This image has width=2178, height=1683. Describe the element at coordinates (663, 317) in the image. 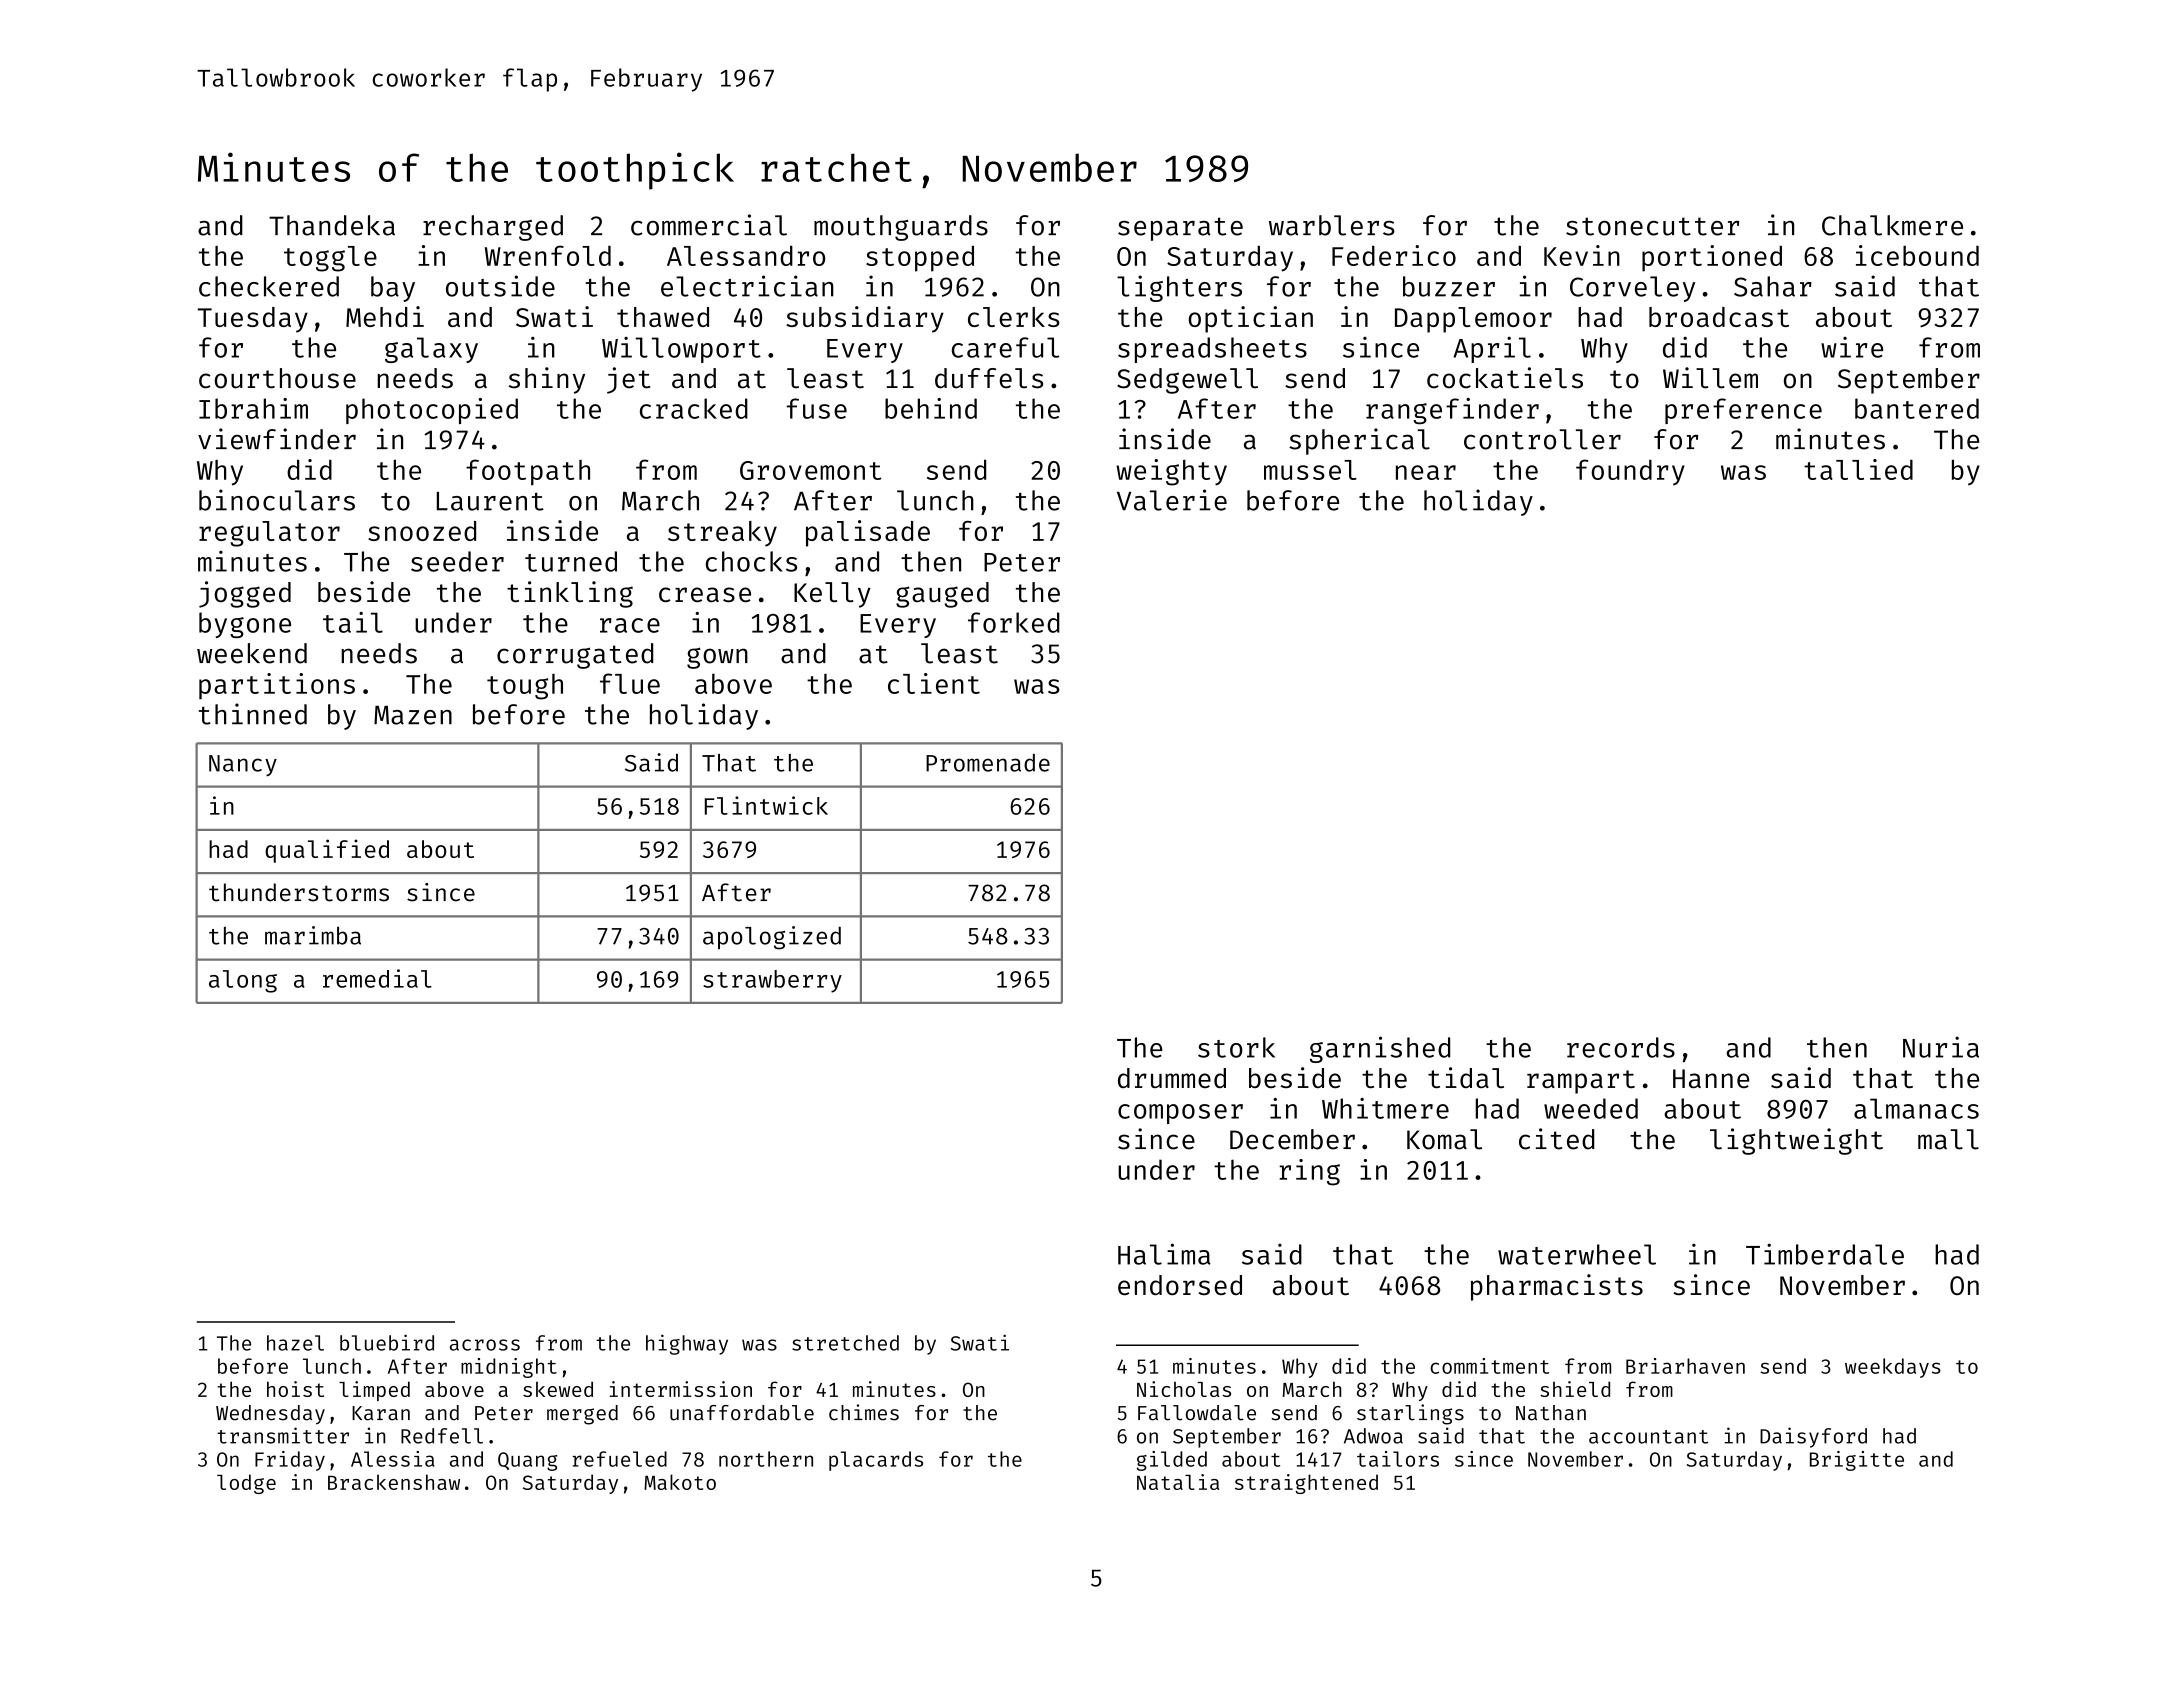

I see `thawed` at that location.
